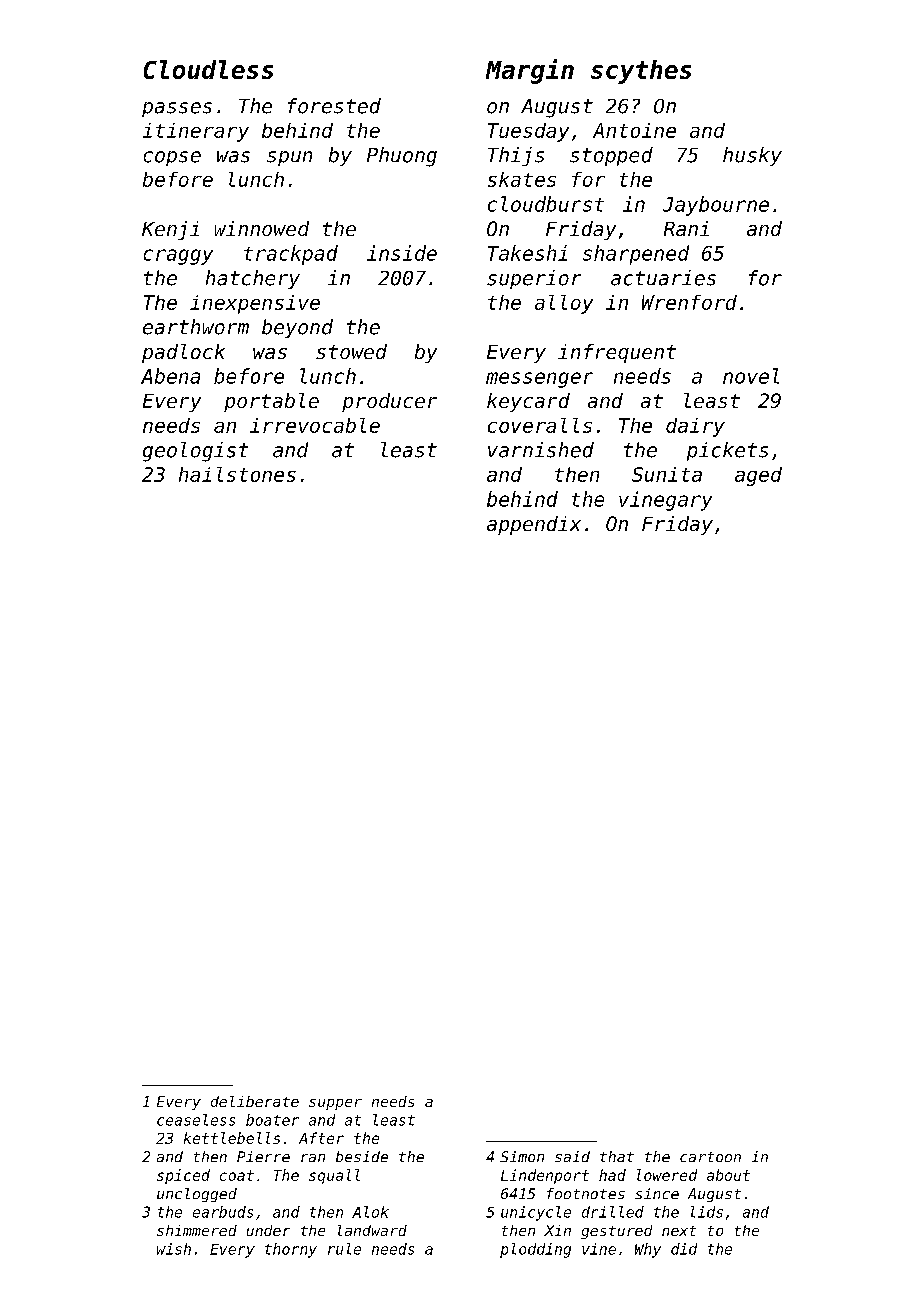 The width and height of the page is (924, 1311). Describe the element at coordinates (534, 525) in the page. I see `appendix` at that location.
